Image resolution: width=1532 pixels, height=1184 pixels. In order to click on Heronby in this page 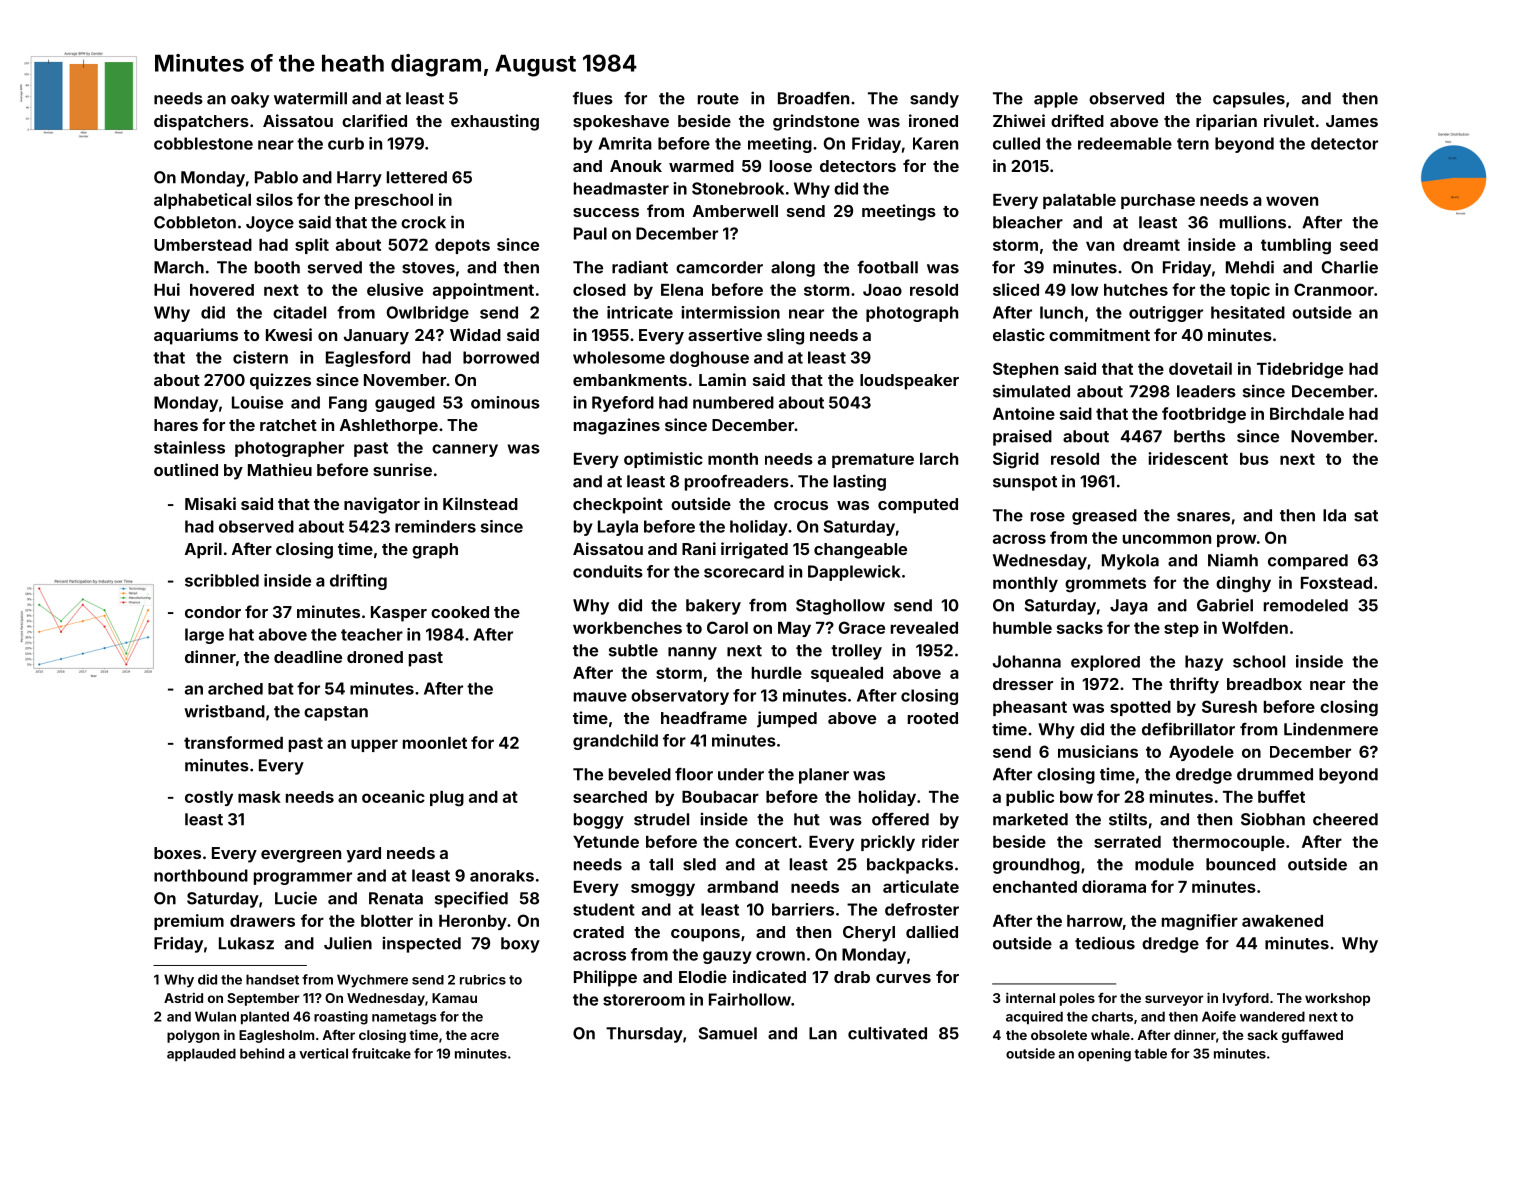, I will do `click(473, 922)`.
